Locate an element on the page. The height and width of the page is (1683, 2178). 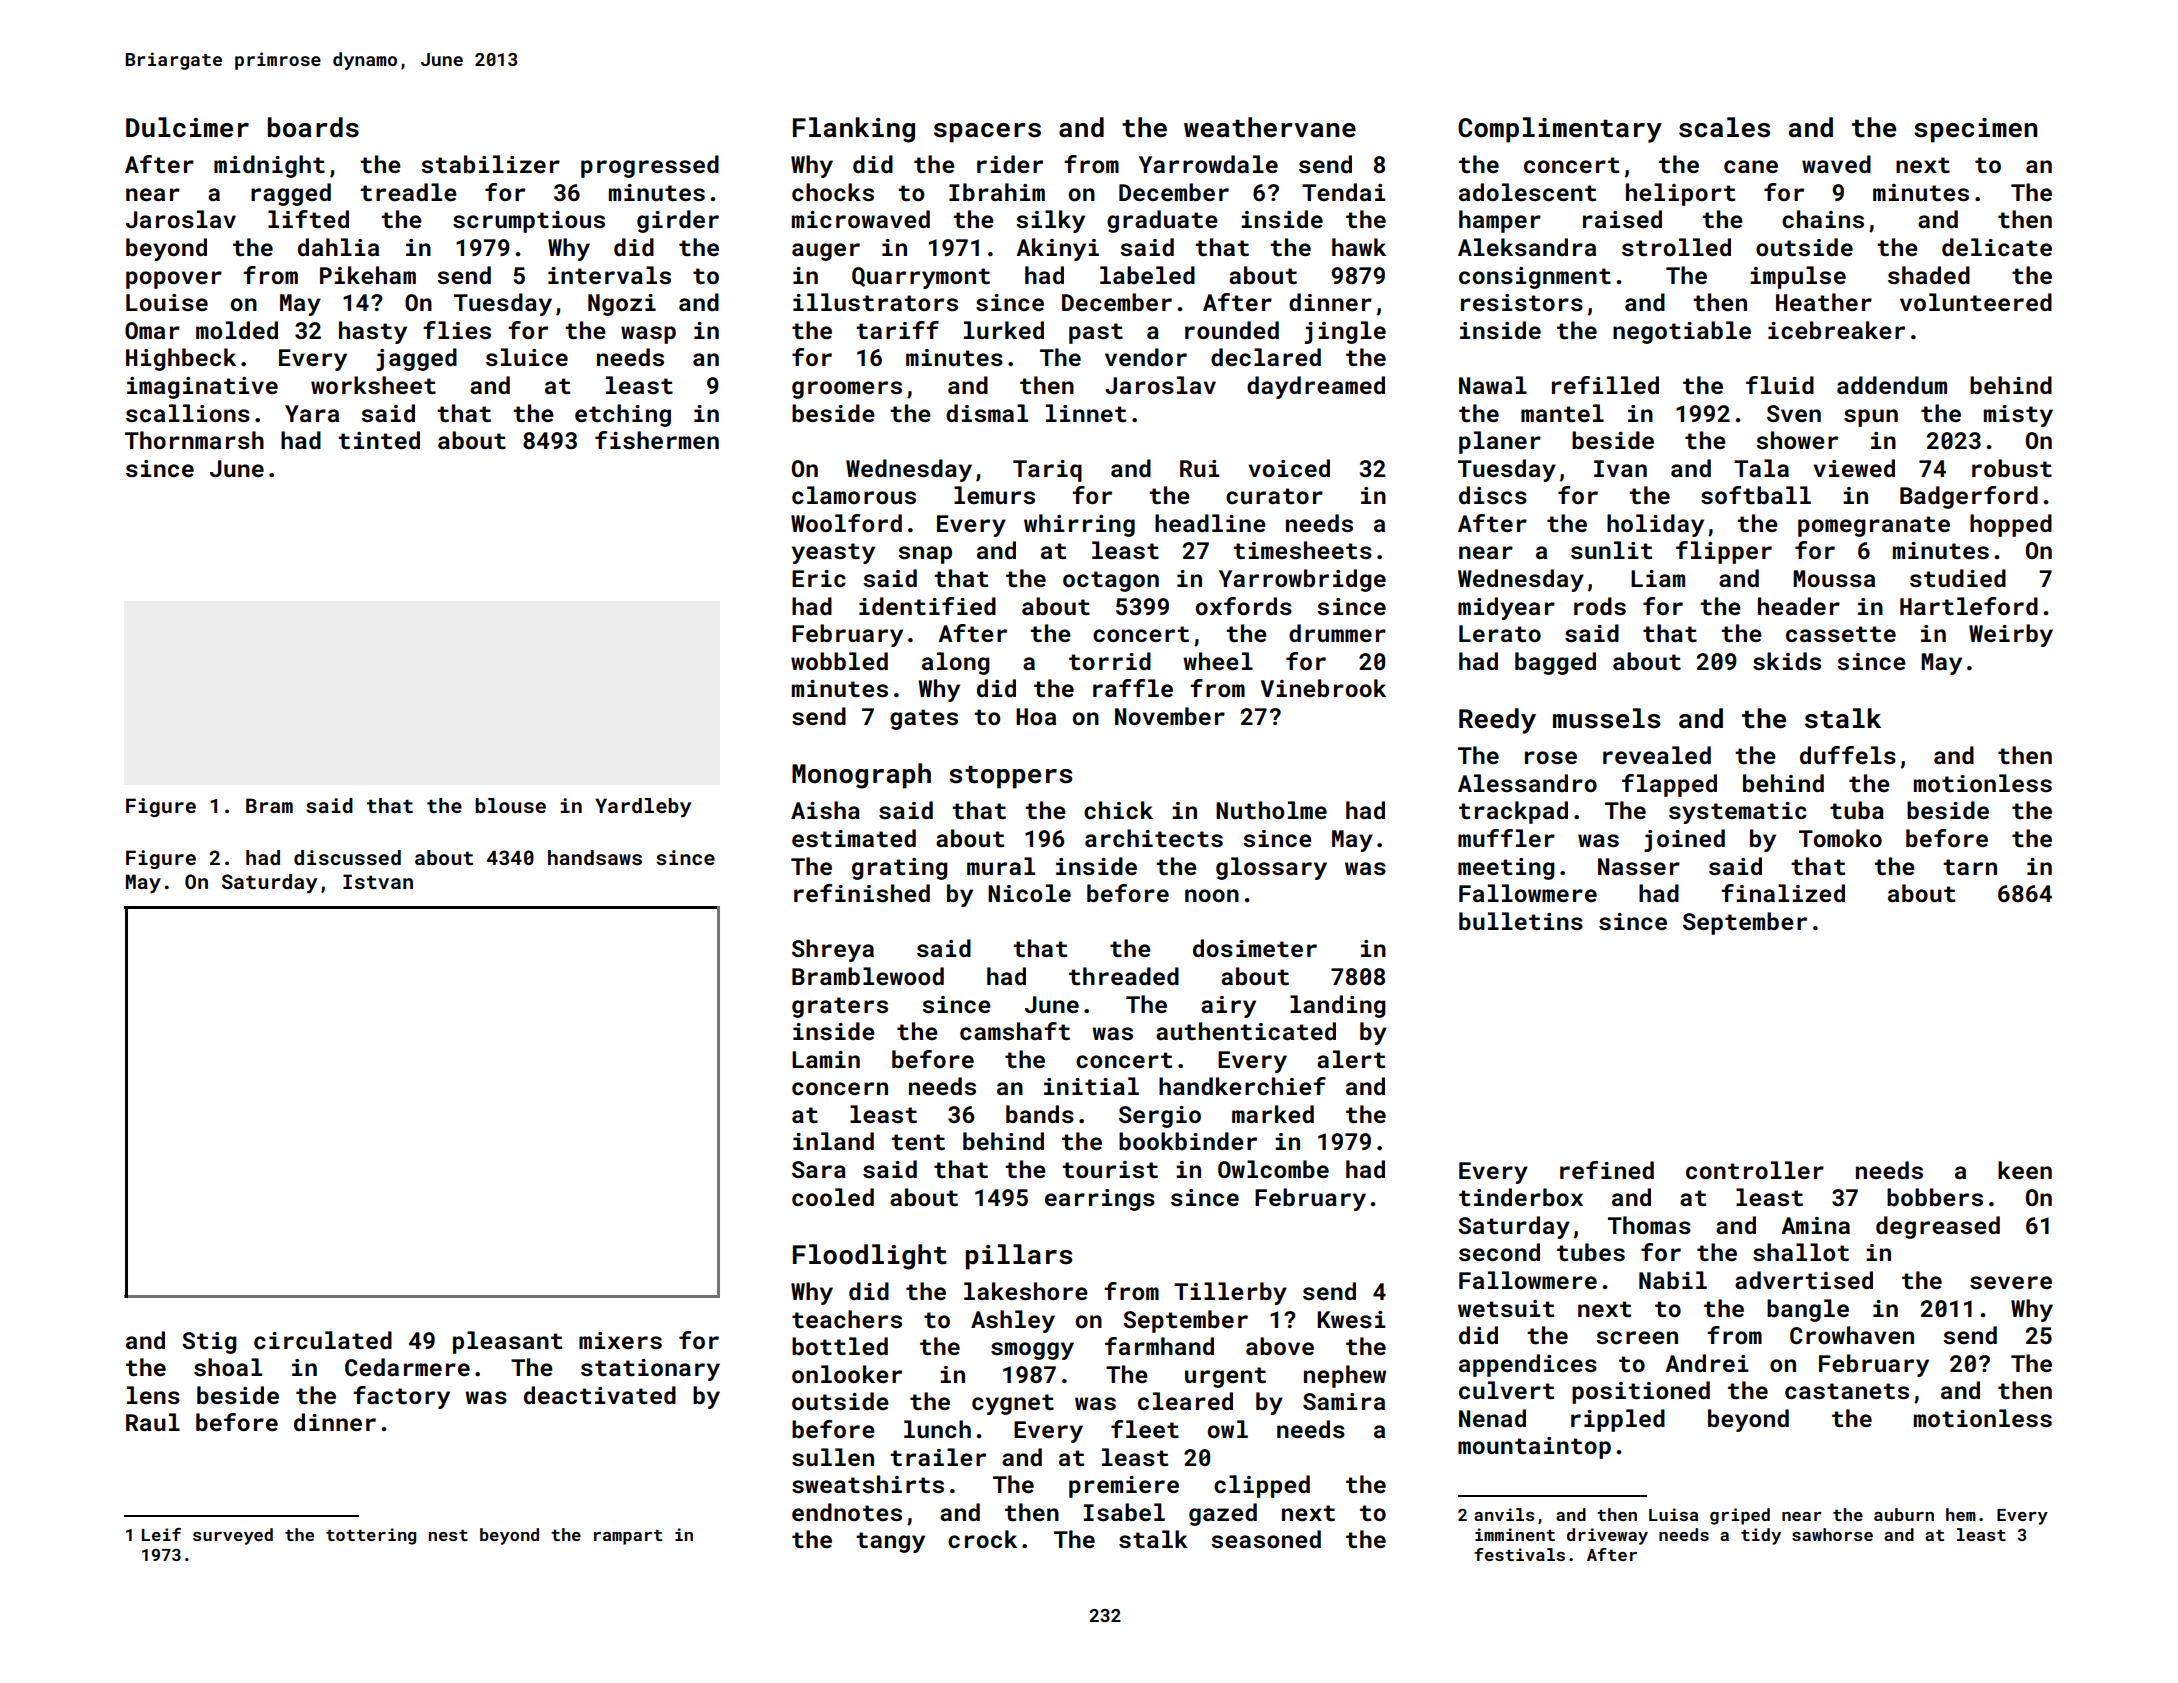
specimen is located at coordinates (1975, 130).
